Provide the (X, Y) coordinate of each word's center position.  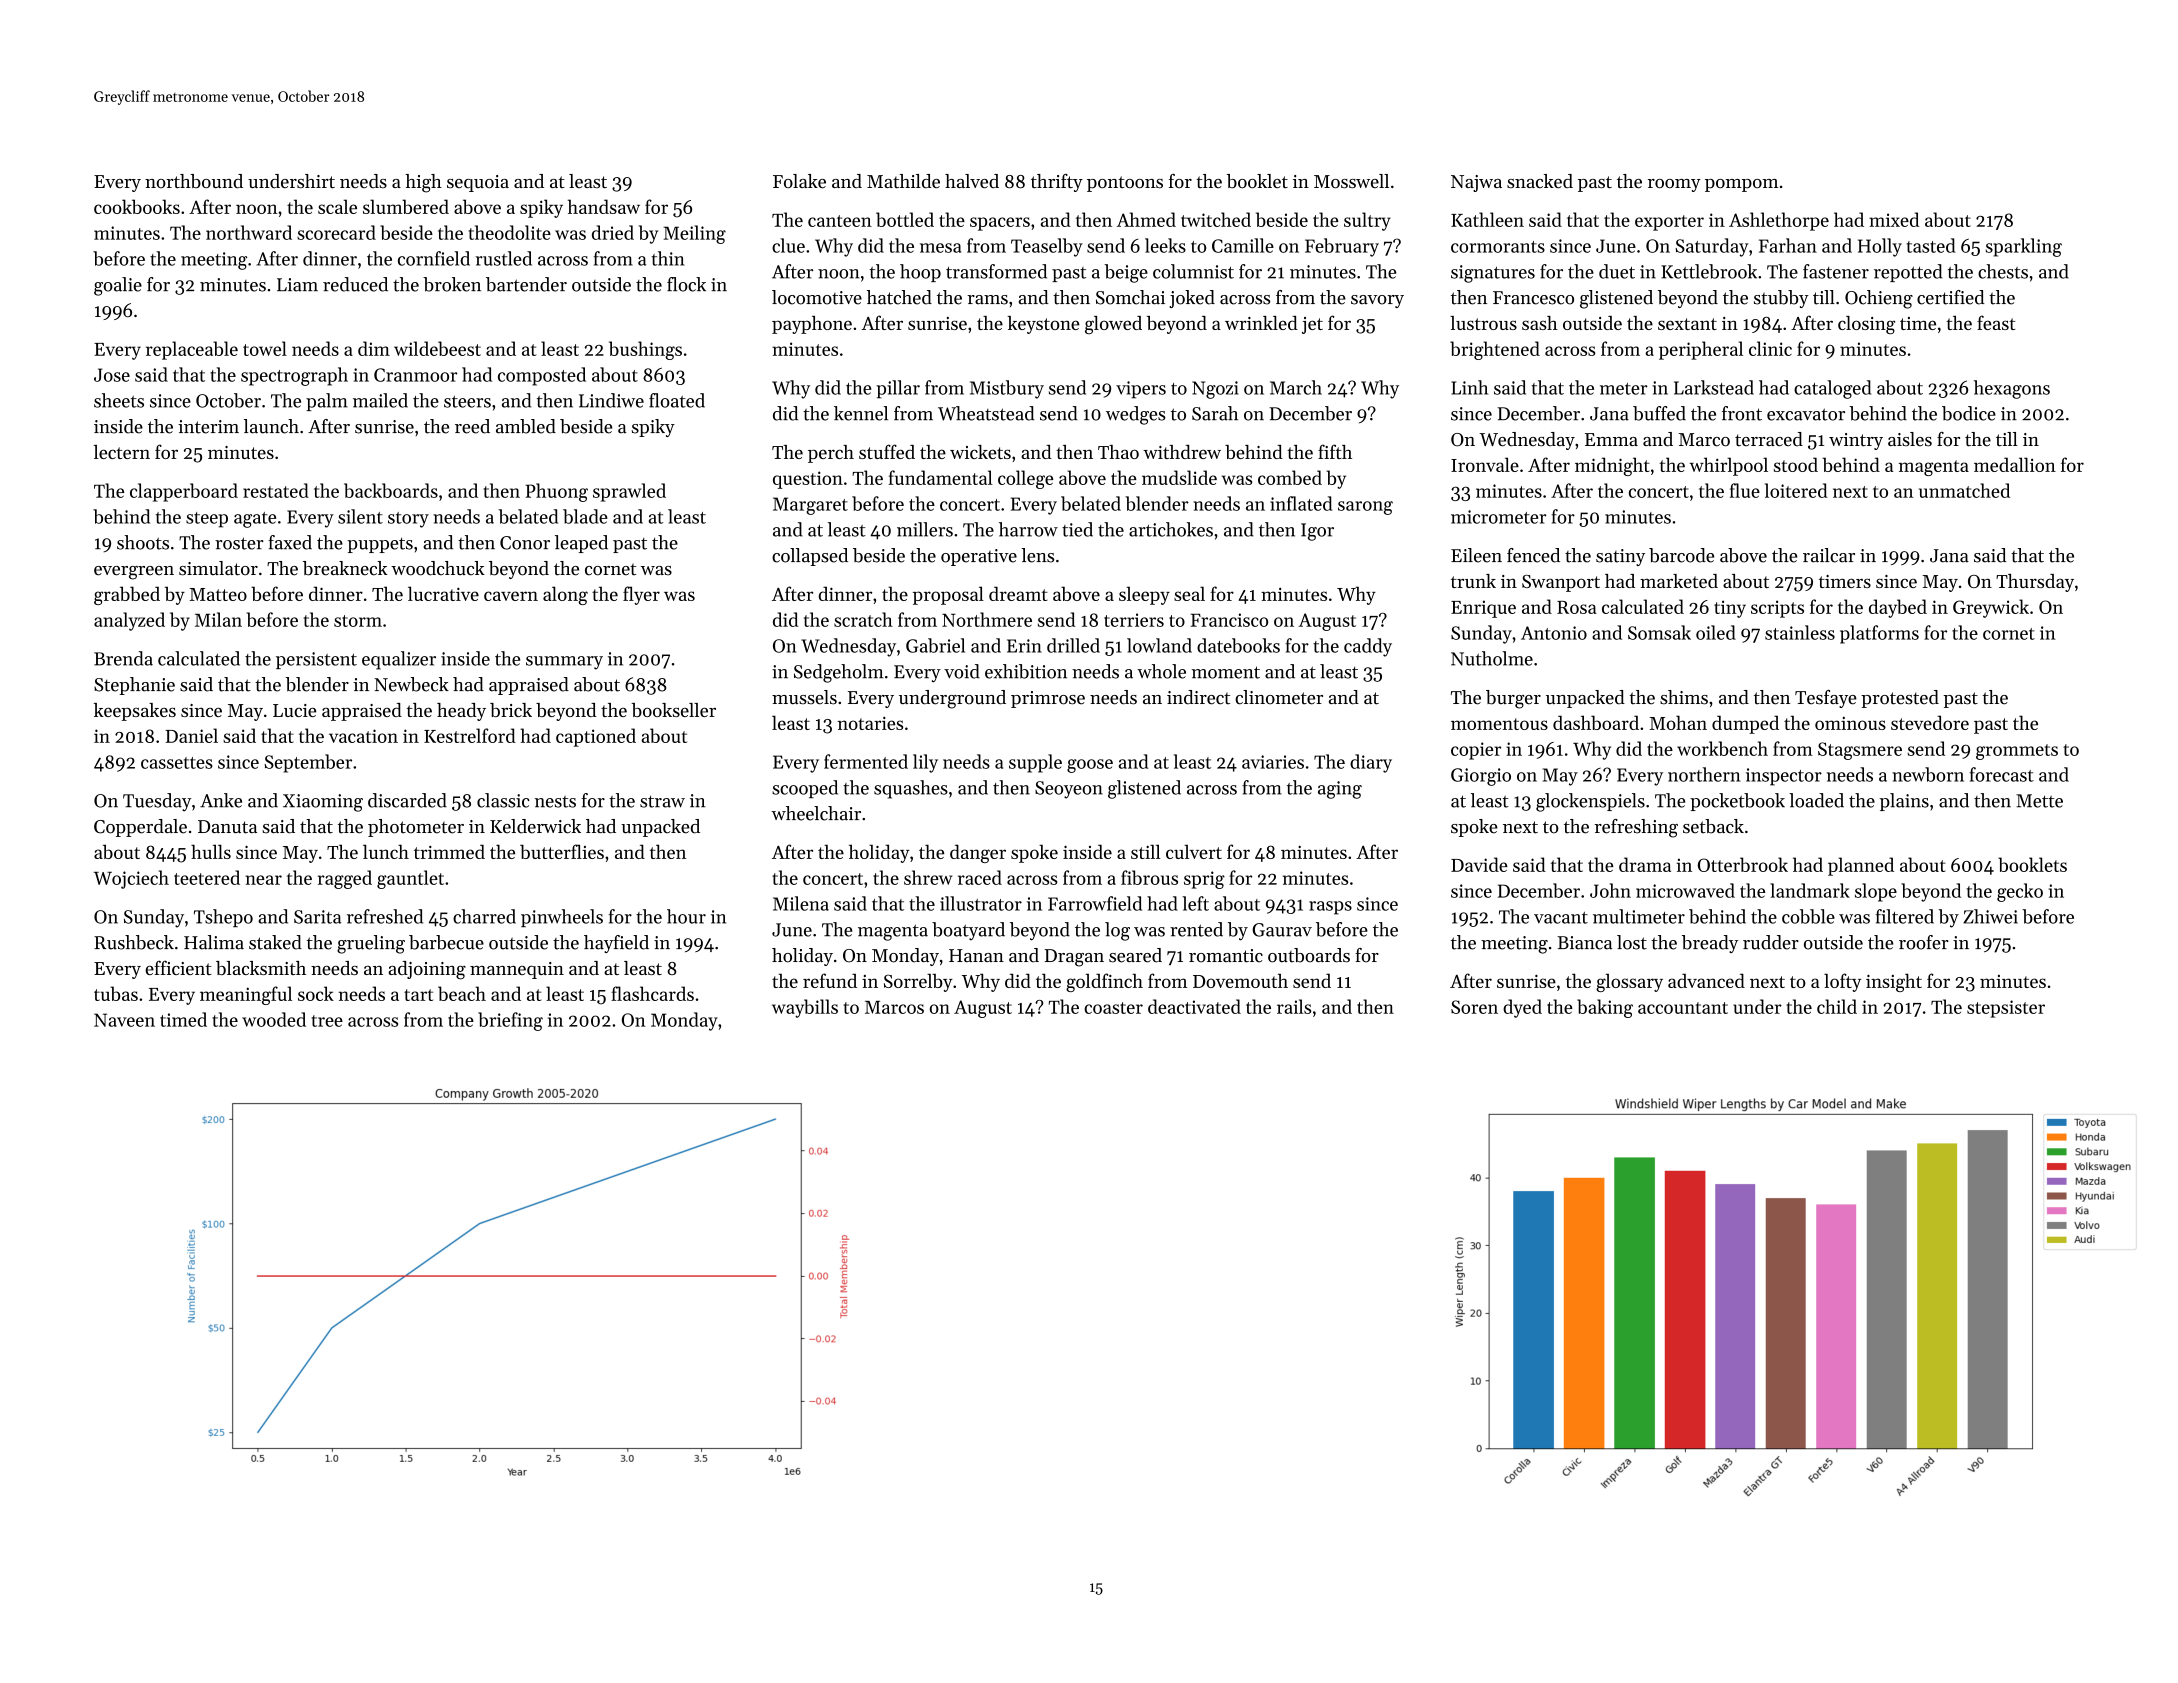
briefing (510, 1021)
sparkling (2024, 247)
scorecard (336, 232)
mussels (804, 697)
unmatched (1964, 490)
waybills (805, 1008)
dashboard (1596, 722)
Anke (221, 800)
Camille (1243, 245)
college (1025, 479)
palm (327, 402)
